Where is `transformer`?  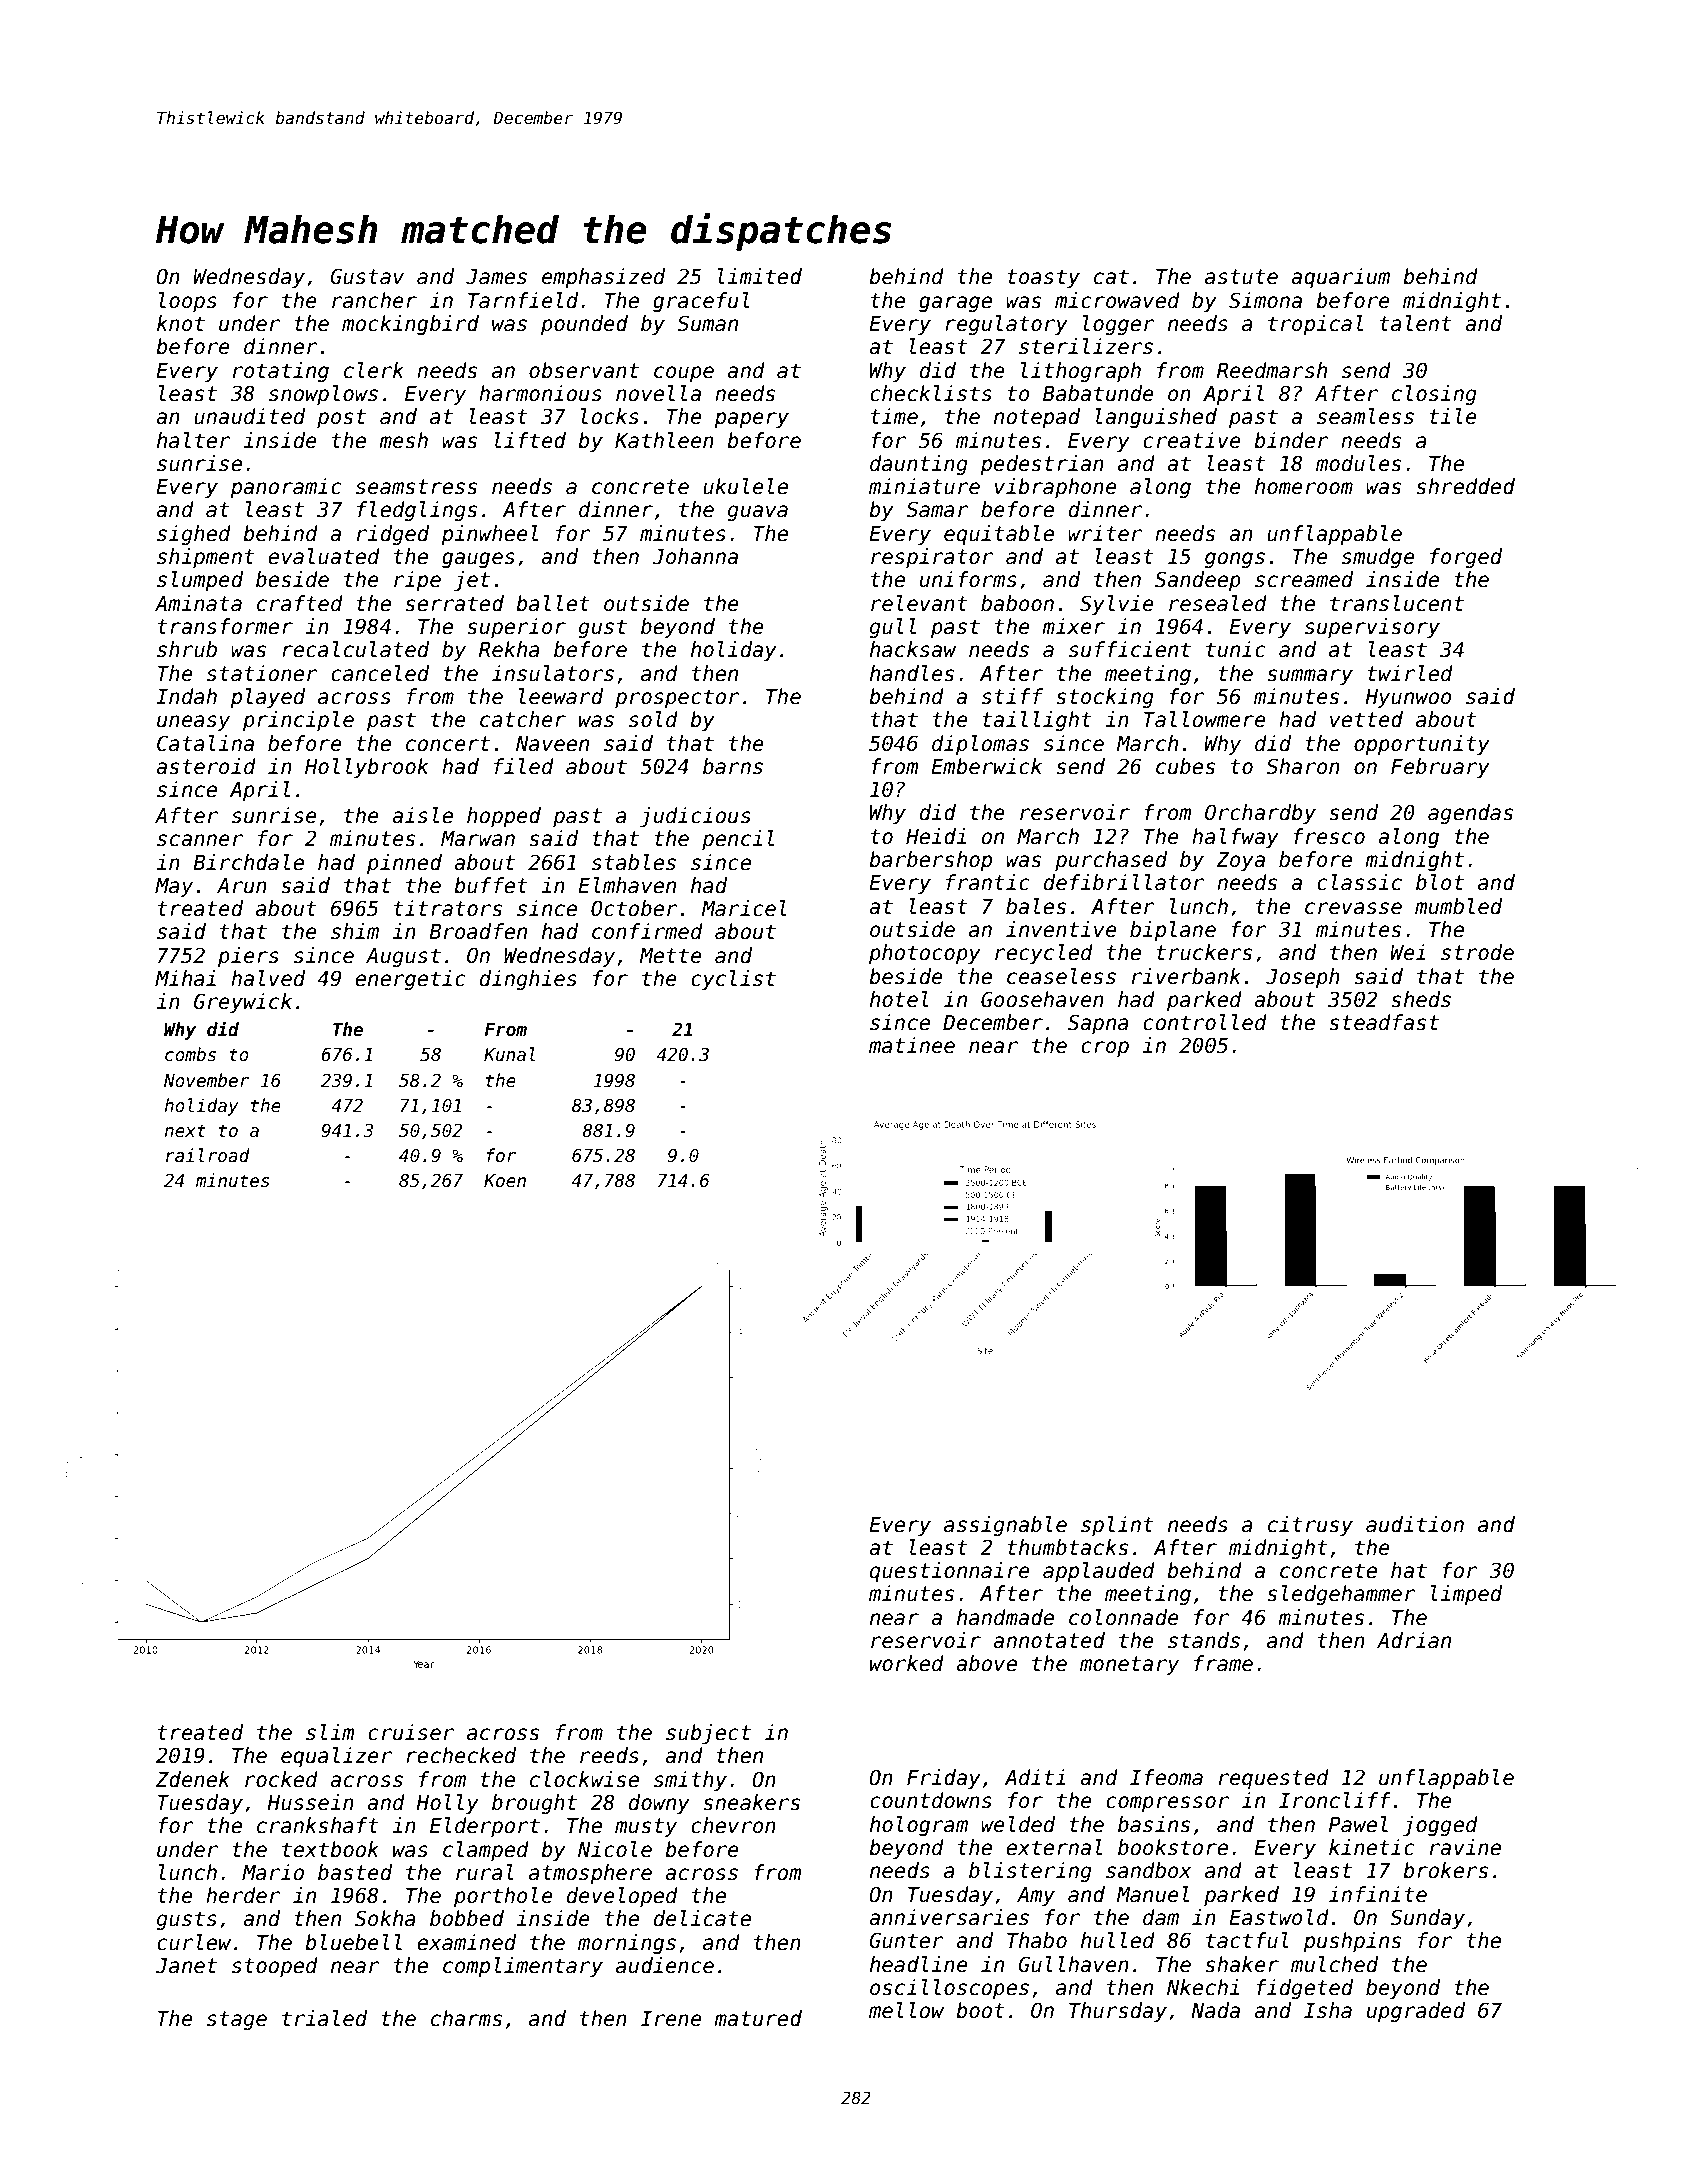 transformer is located at coordinates (225, 626).
